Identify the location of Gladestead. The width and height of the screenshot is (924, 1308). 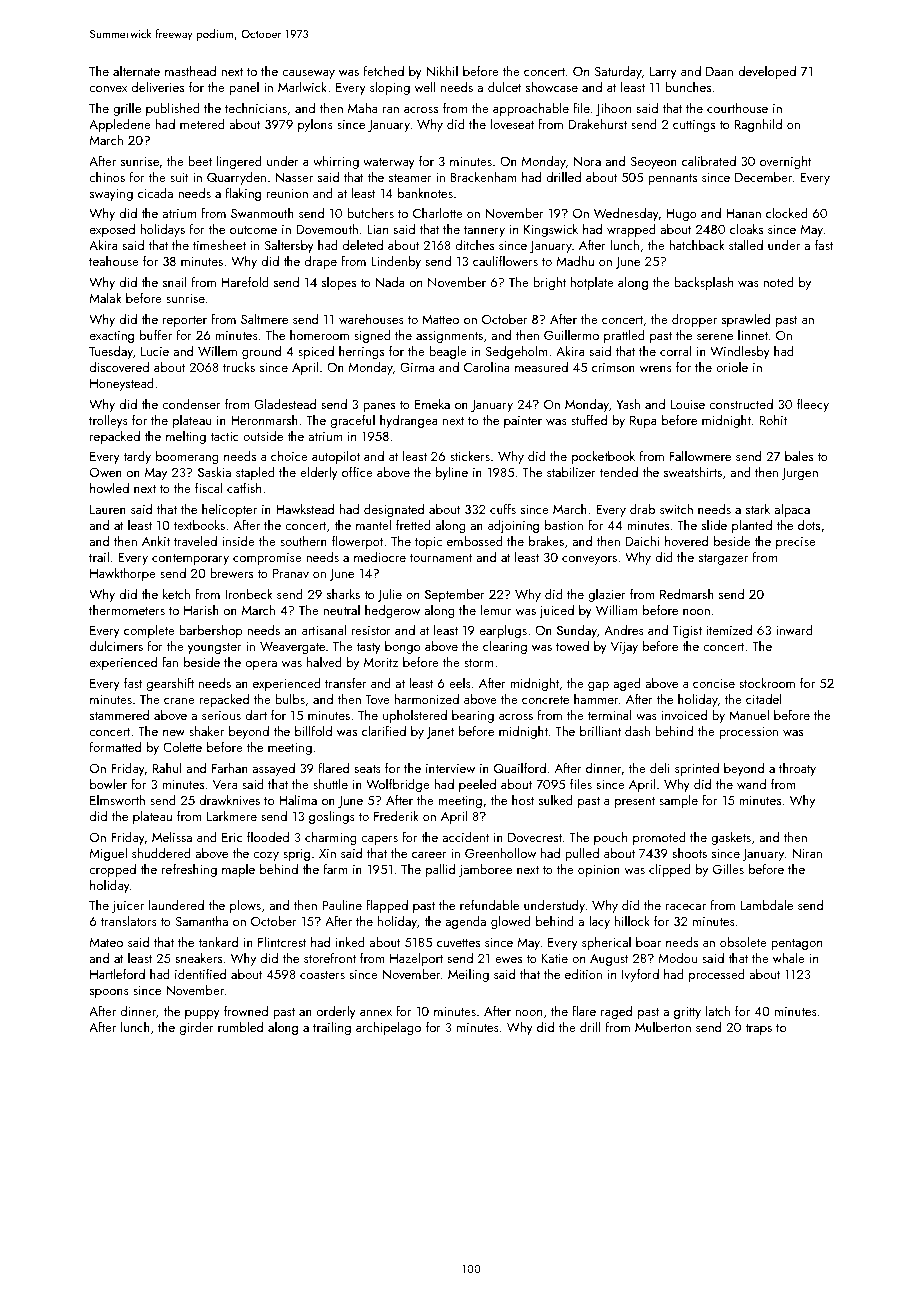
(285, 403).
